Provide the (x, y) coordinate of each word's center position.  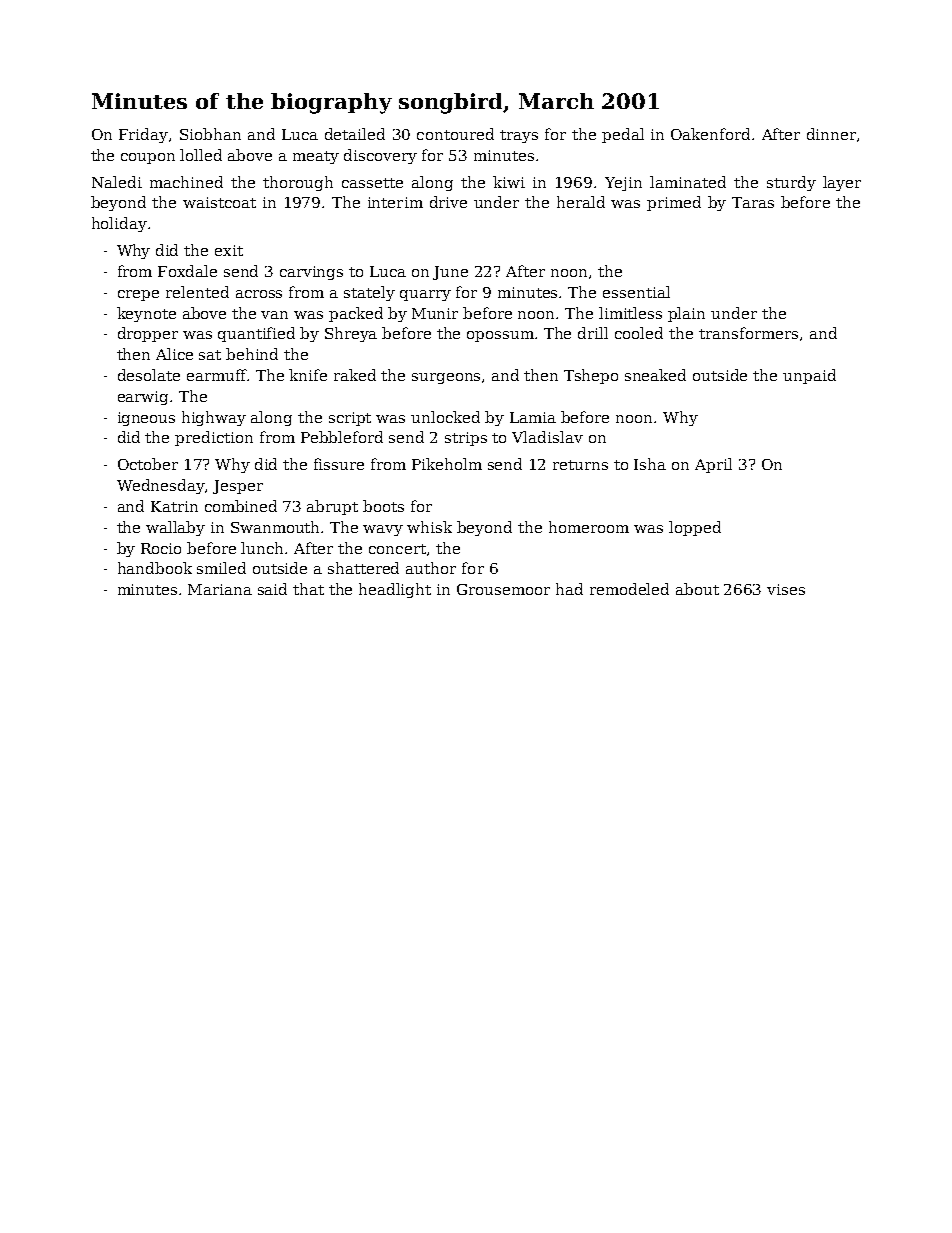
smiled (221, 568)
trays (519, 136)
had (569, 589)
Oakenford (710, 134)
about (697, 589)
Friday (143, 135)
